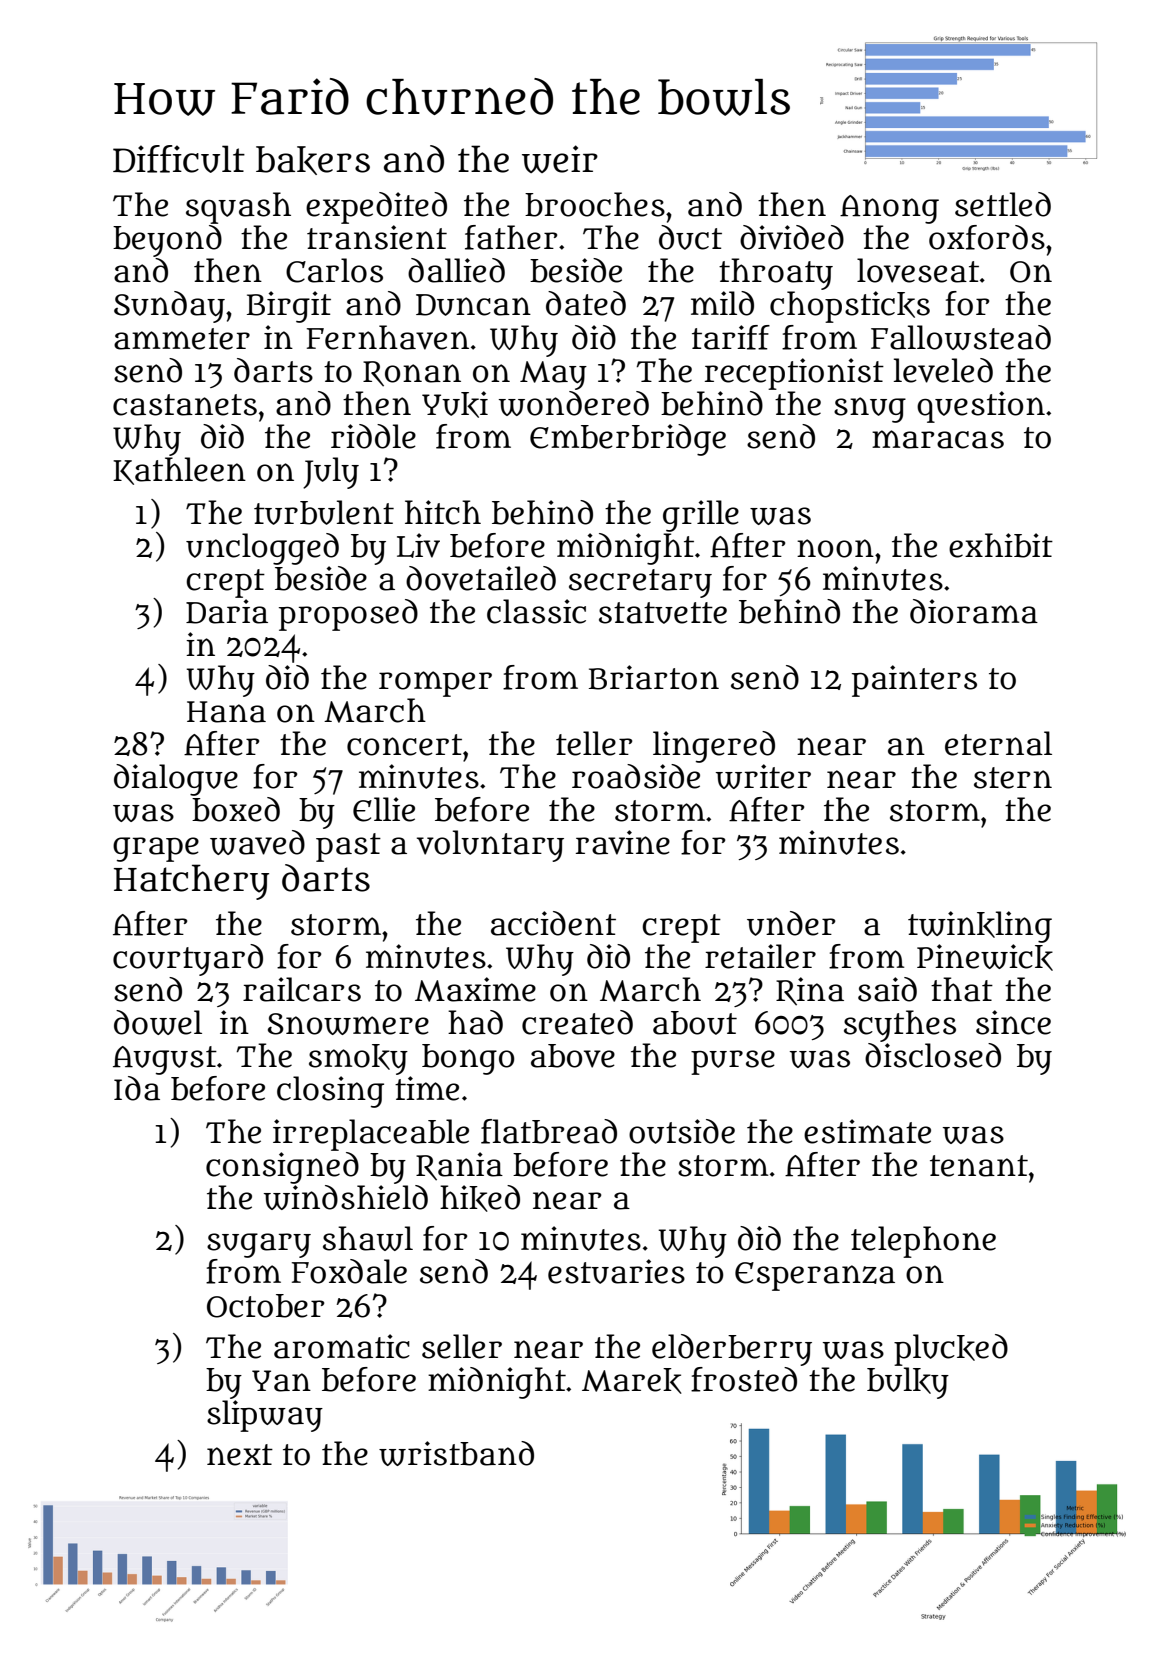 Image resolution: width=1165 pixels, height=1654 pixels. I want to click on bakers, so click(313, 160).
